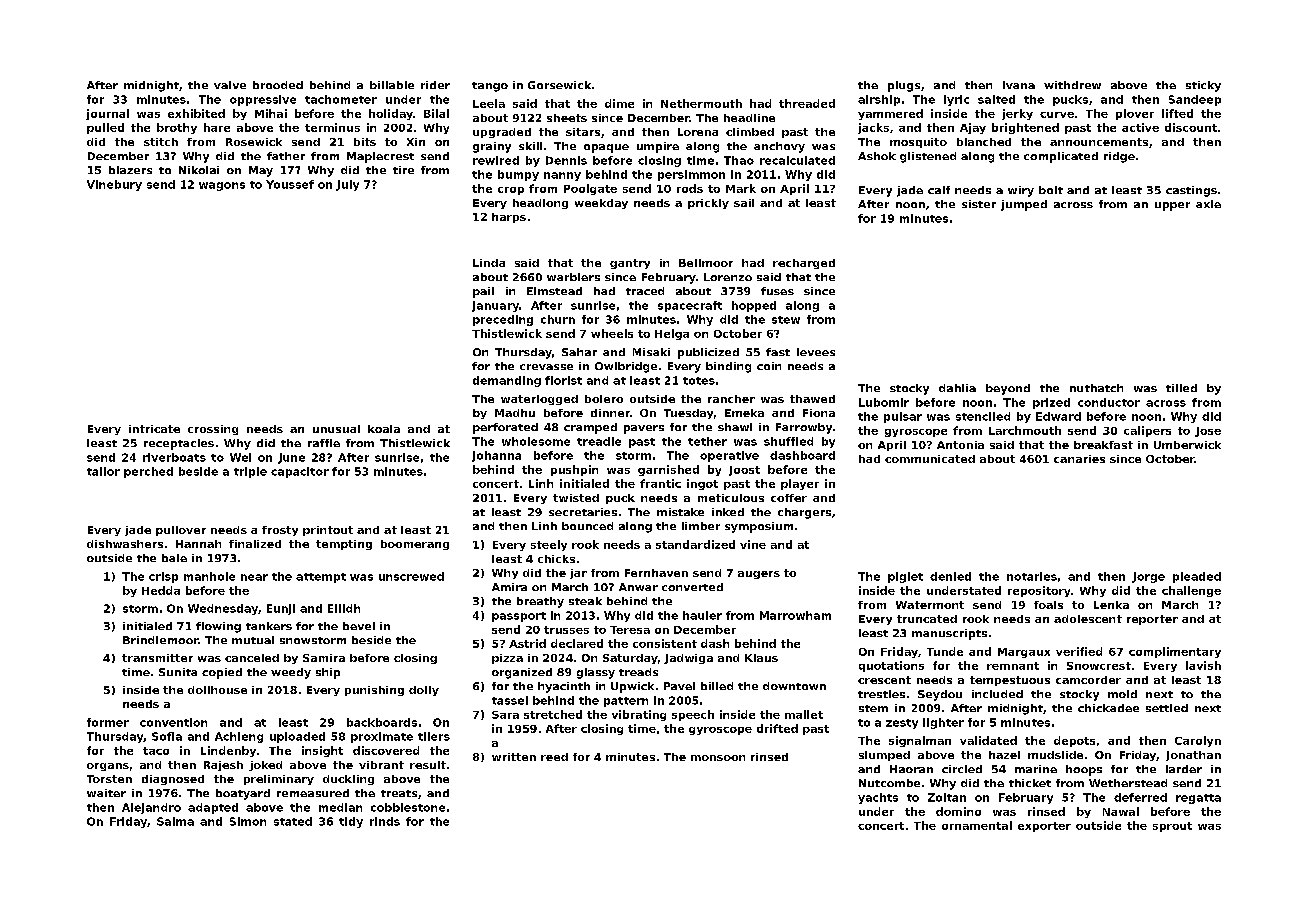 Image resolution: width=1308 pixels, height=924 pixels. Describe the element at coordinates (230, 85) in the screenshot. I see `valve` at that location.
